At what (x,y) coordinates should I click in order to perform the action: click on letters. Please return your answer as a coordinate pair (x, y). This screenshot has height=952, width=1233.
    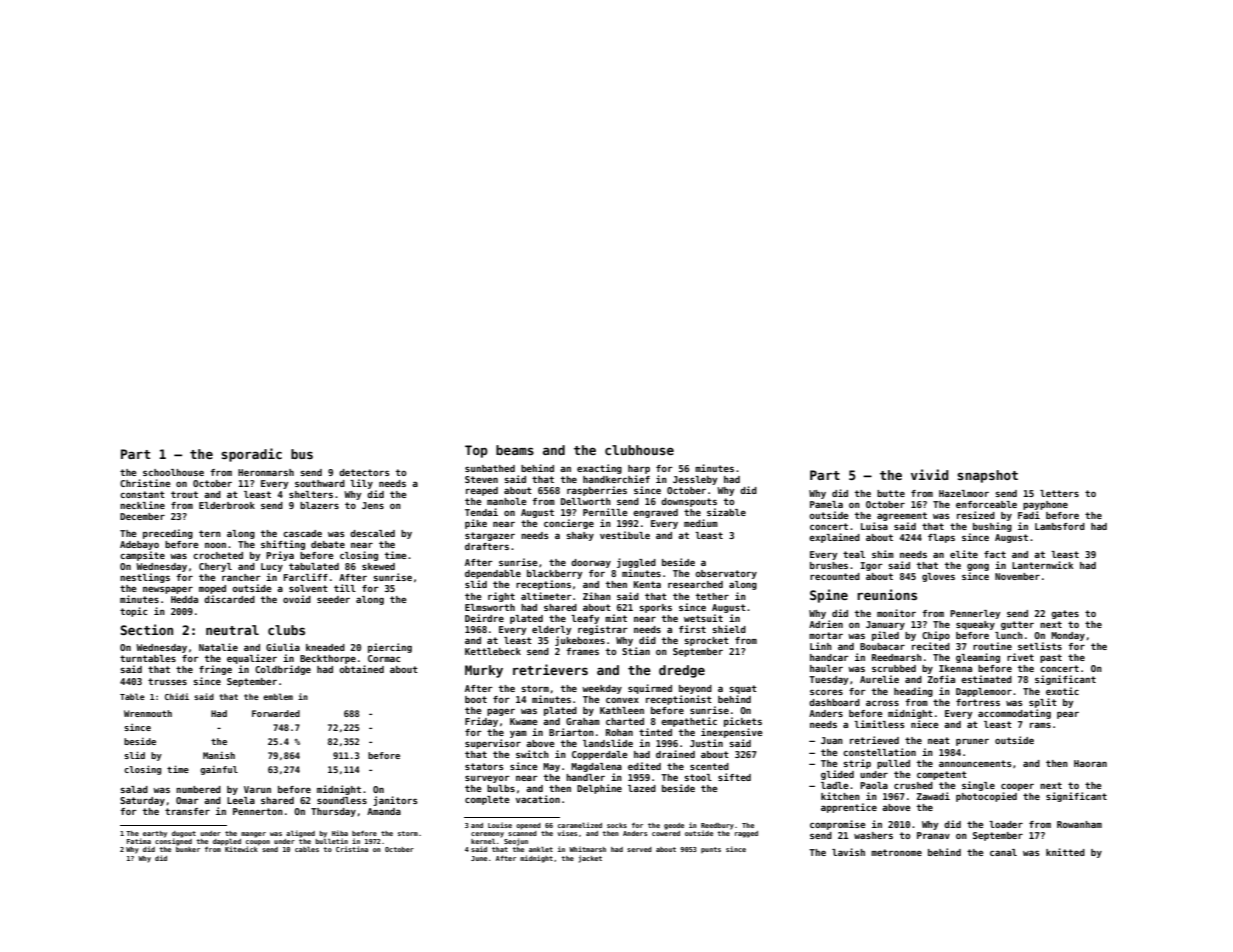
    Looking at the image, I should click on (1059, 493).
